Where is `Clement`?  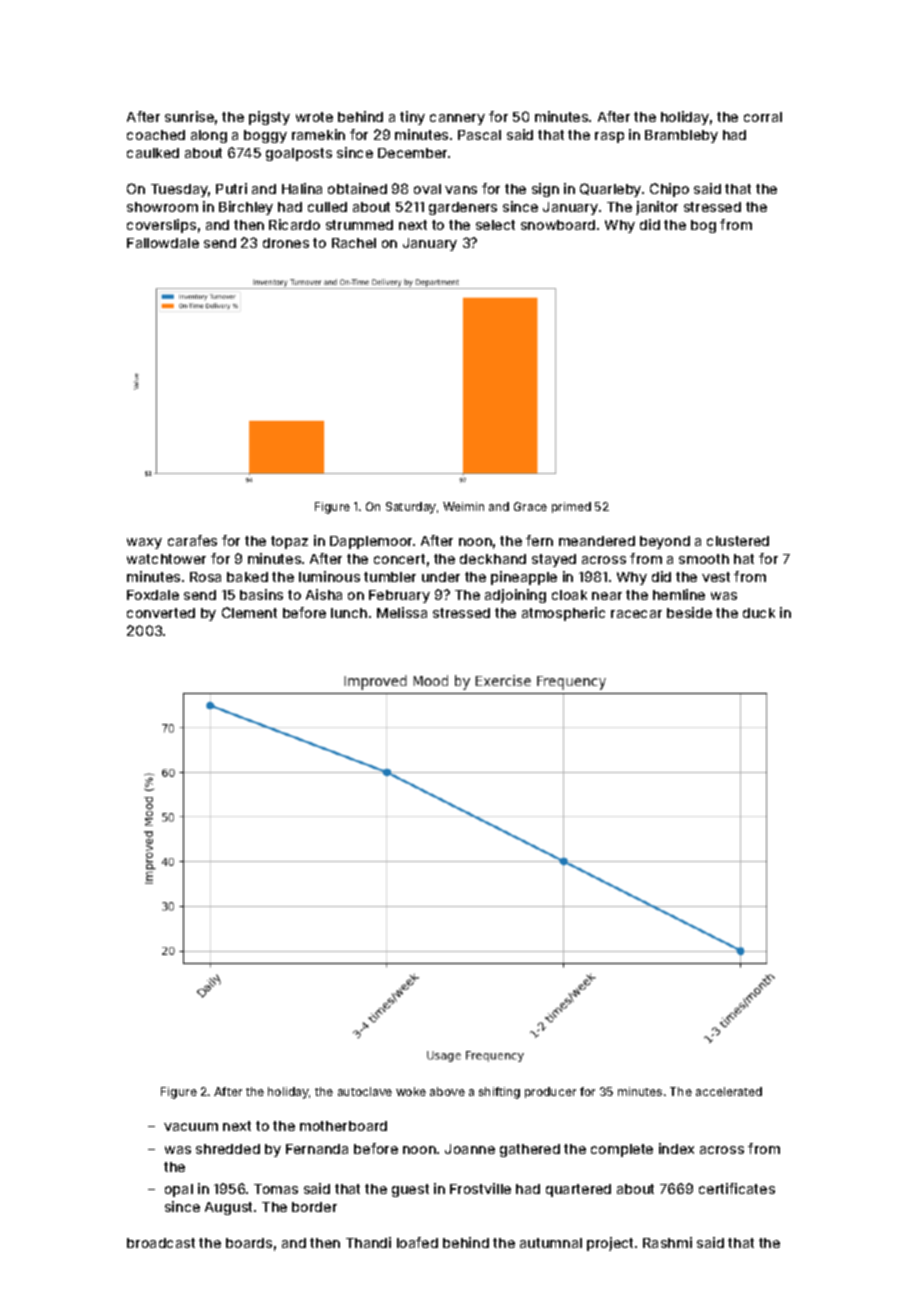
Clement is located at coordinates (249, 612).
